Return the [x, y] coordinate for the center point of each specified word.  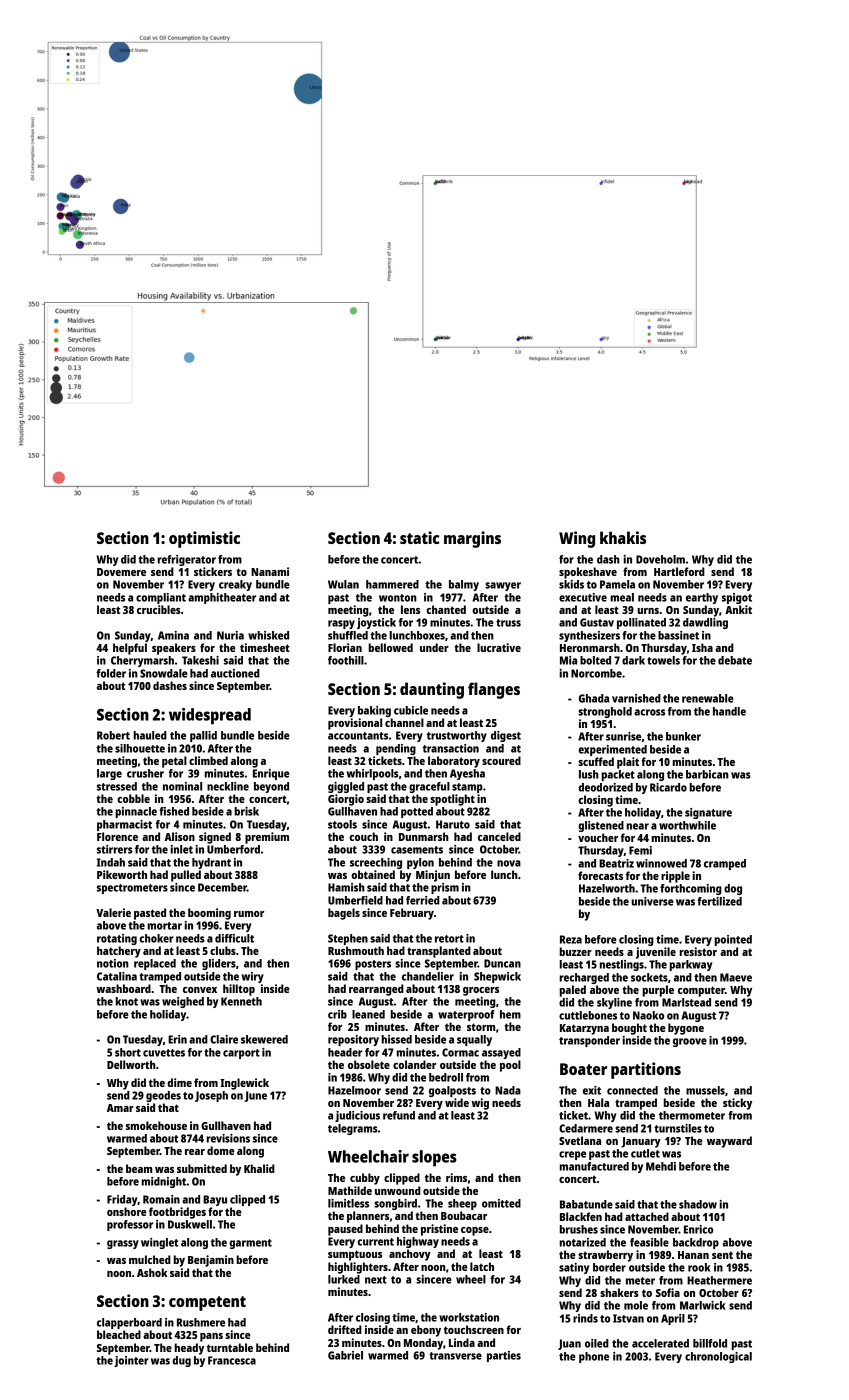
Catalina [117, 976]
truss [508, 623]
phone [594, 1357]
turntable [230, 1347]
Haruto [453, 824]
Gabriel [345, 1355]
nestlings [622, 965]
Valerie [113, 912]
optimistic [204, 539]
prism [445, 888]
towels [663, 660]
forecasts [600, 875]
